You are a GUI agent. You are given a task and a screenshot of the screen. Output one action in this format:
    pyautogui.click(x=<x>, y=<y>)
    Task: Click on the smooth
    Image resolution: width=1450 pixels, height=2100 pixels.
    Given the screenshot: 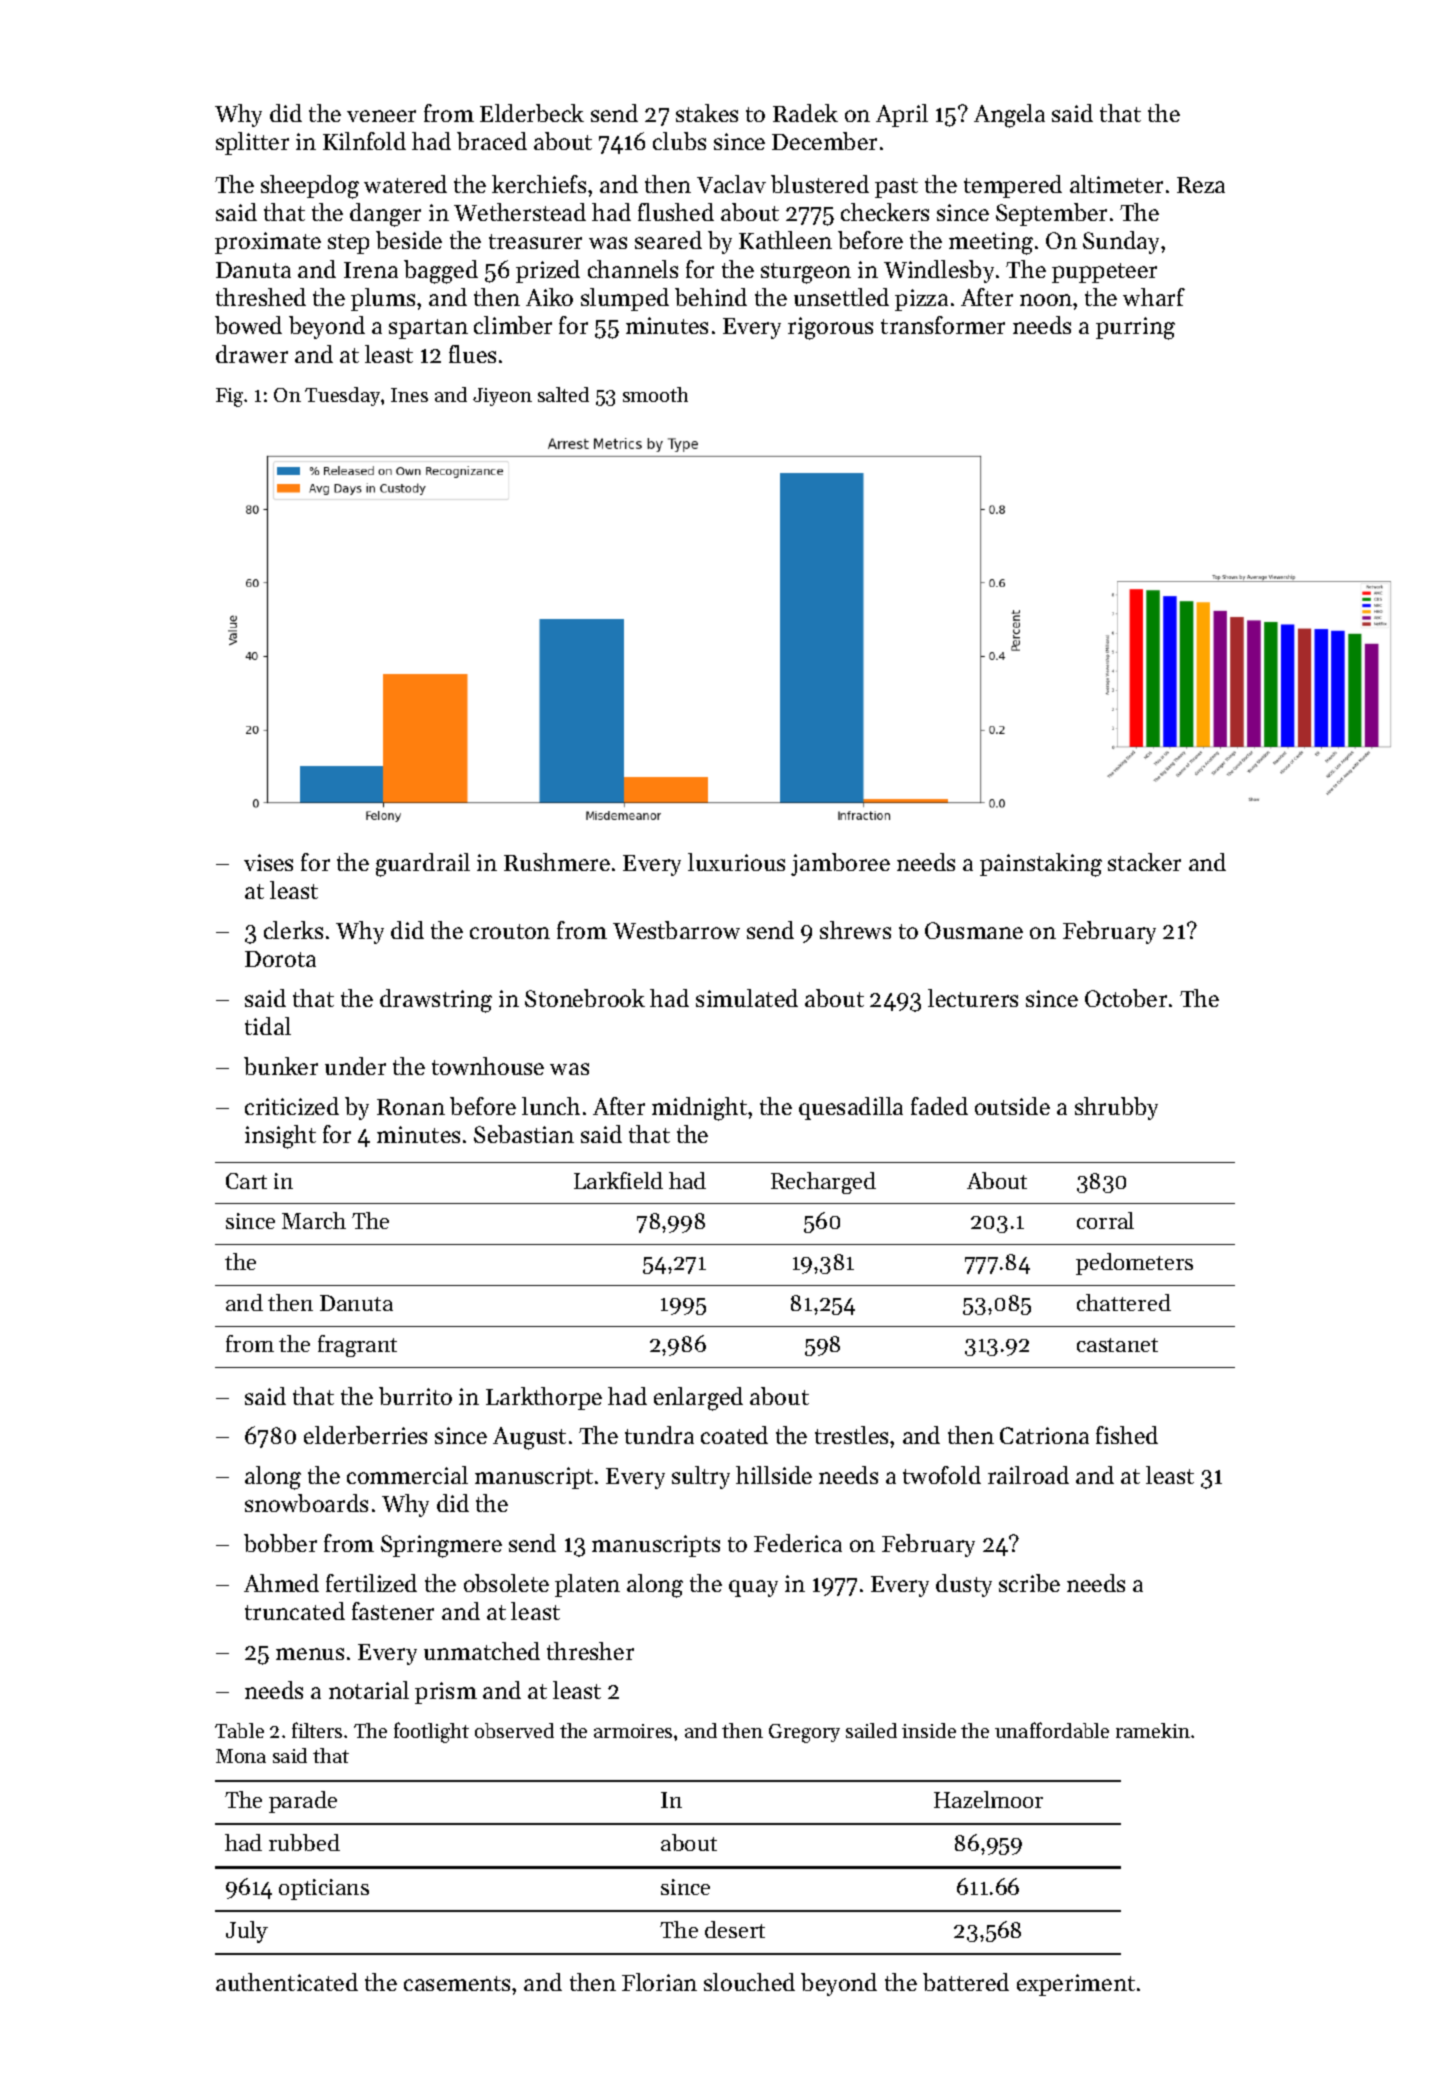 What is the action you would take?
    pyautogui.click(x=655, y=394)
